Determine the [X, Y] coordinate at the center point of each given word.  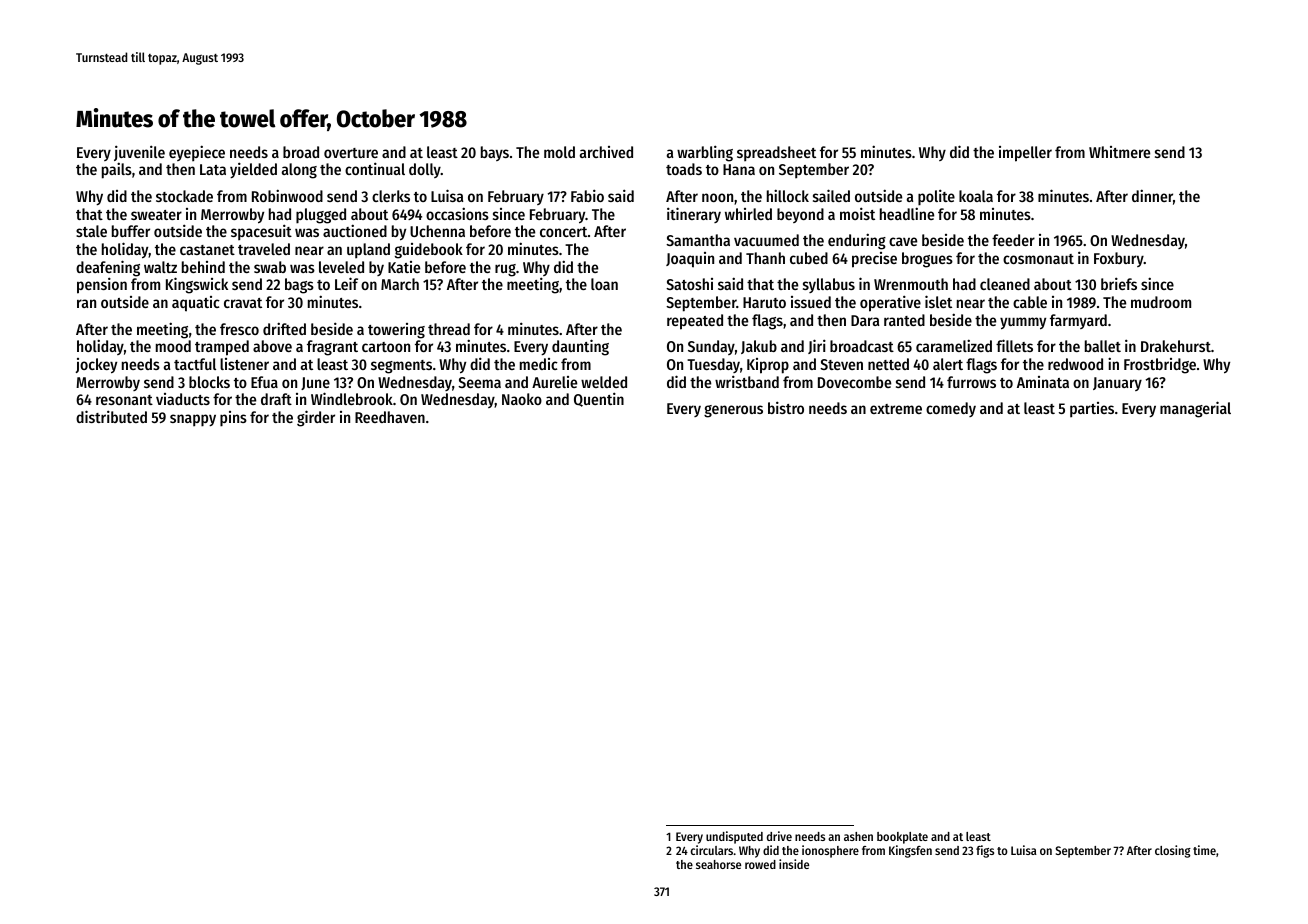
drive [779, 836]
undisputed [734, 837]
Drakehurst [1176, 346]
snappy [193, 420]
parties [1092, 409]
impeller [1025, 154]
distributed [111, 416]
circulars [711, 850]
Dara [865, 320]
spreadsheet [776, 153]
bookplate [902, 838]
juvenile [139, 153]
